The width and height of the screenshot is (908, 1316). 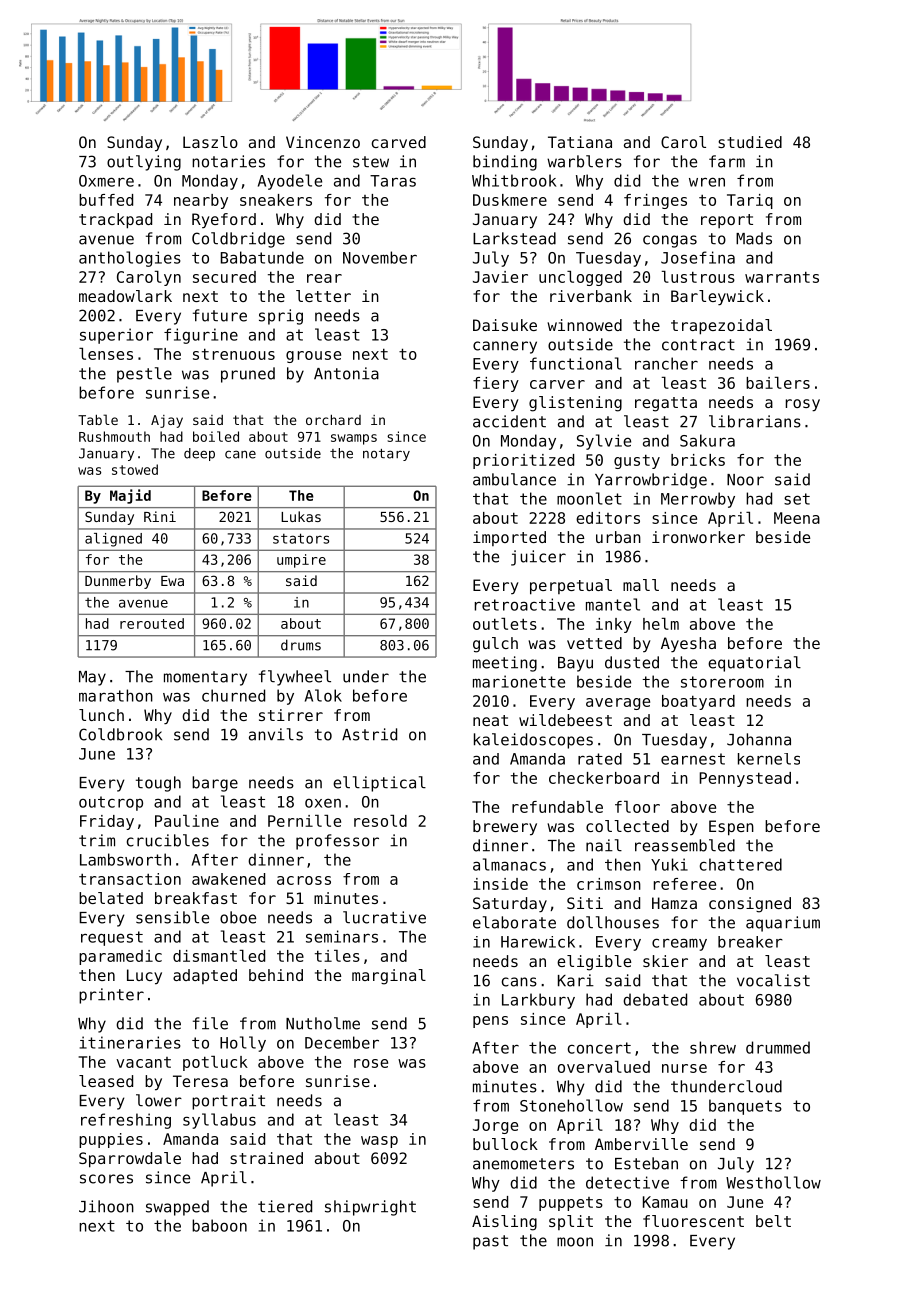 I want to click on nurse, so click(x=684, y=1068).
